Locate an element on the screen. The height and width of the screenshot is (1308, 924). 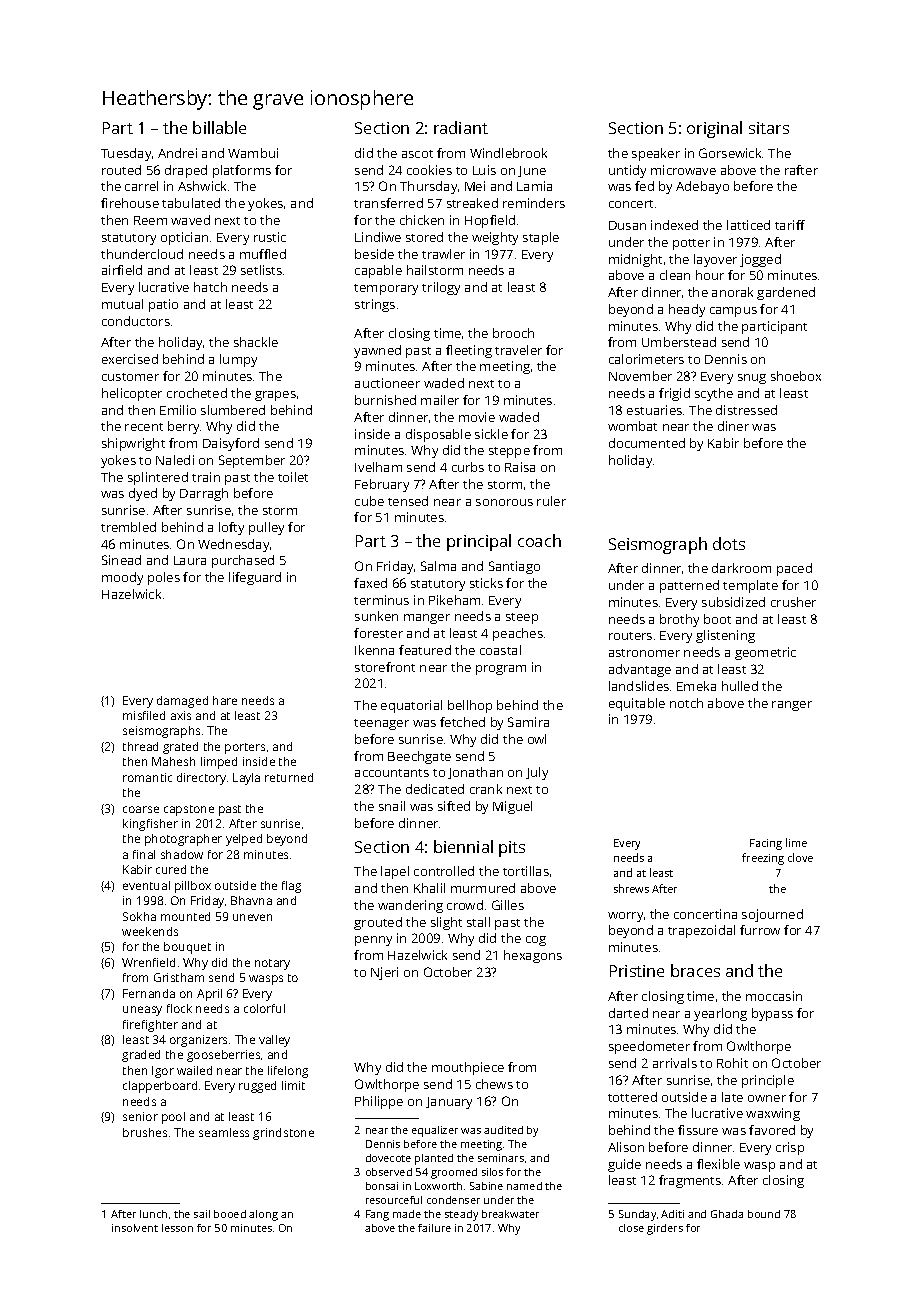
equatorial is located at coordinates (411, 706).
